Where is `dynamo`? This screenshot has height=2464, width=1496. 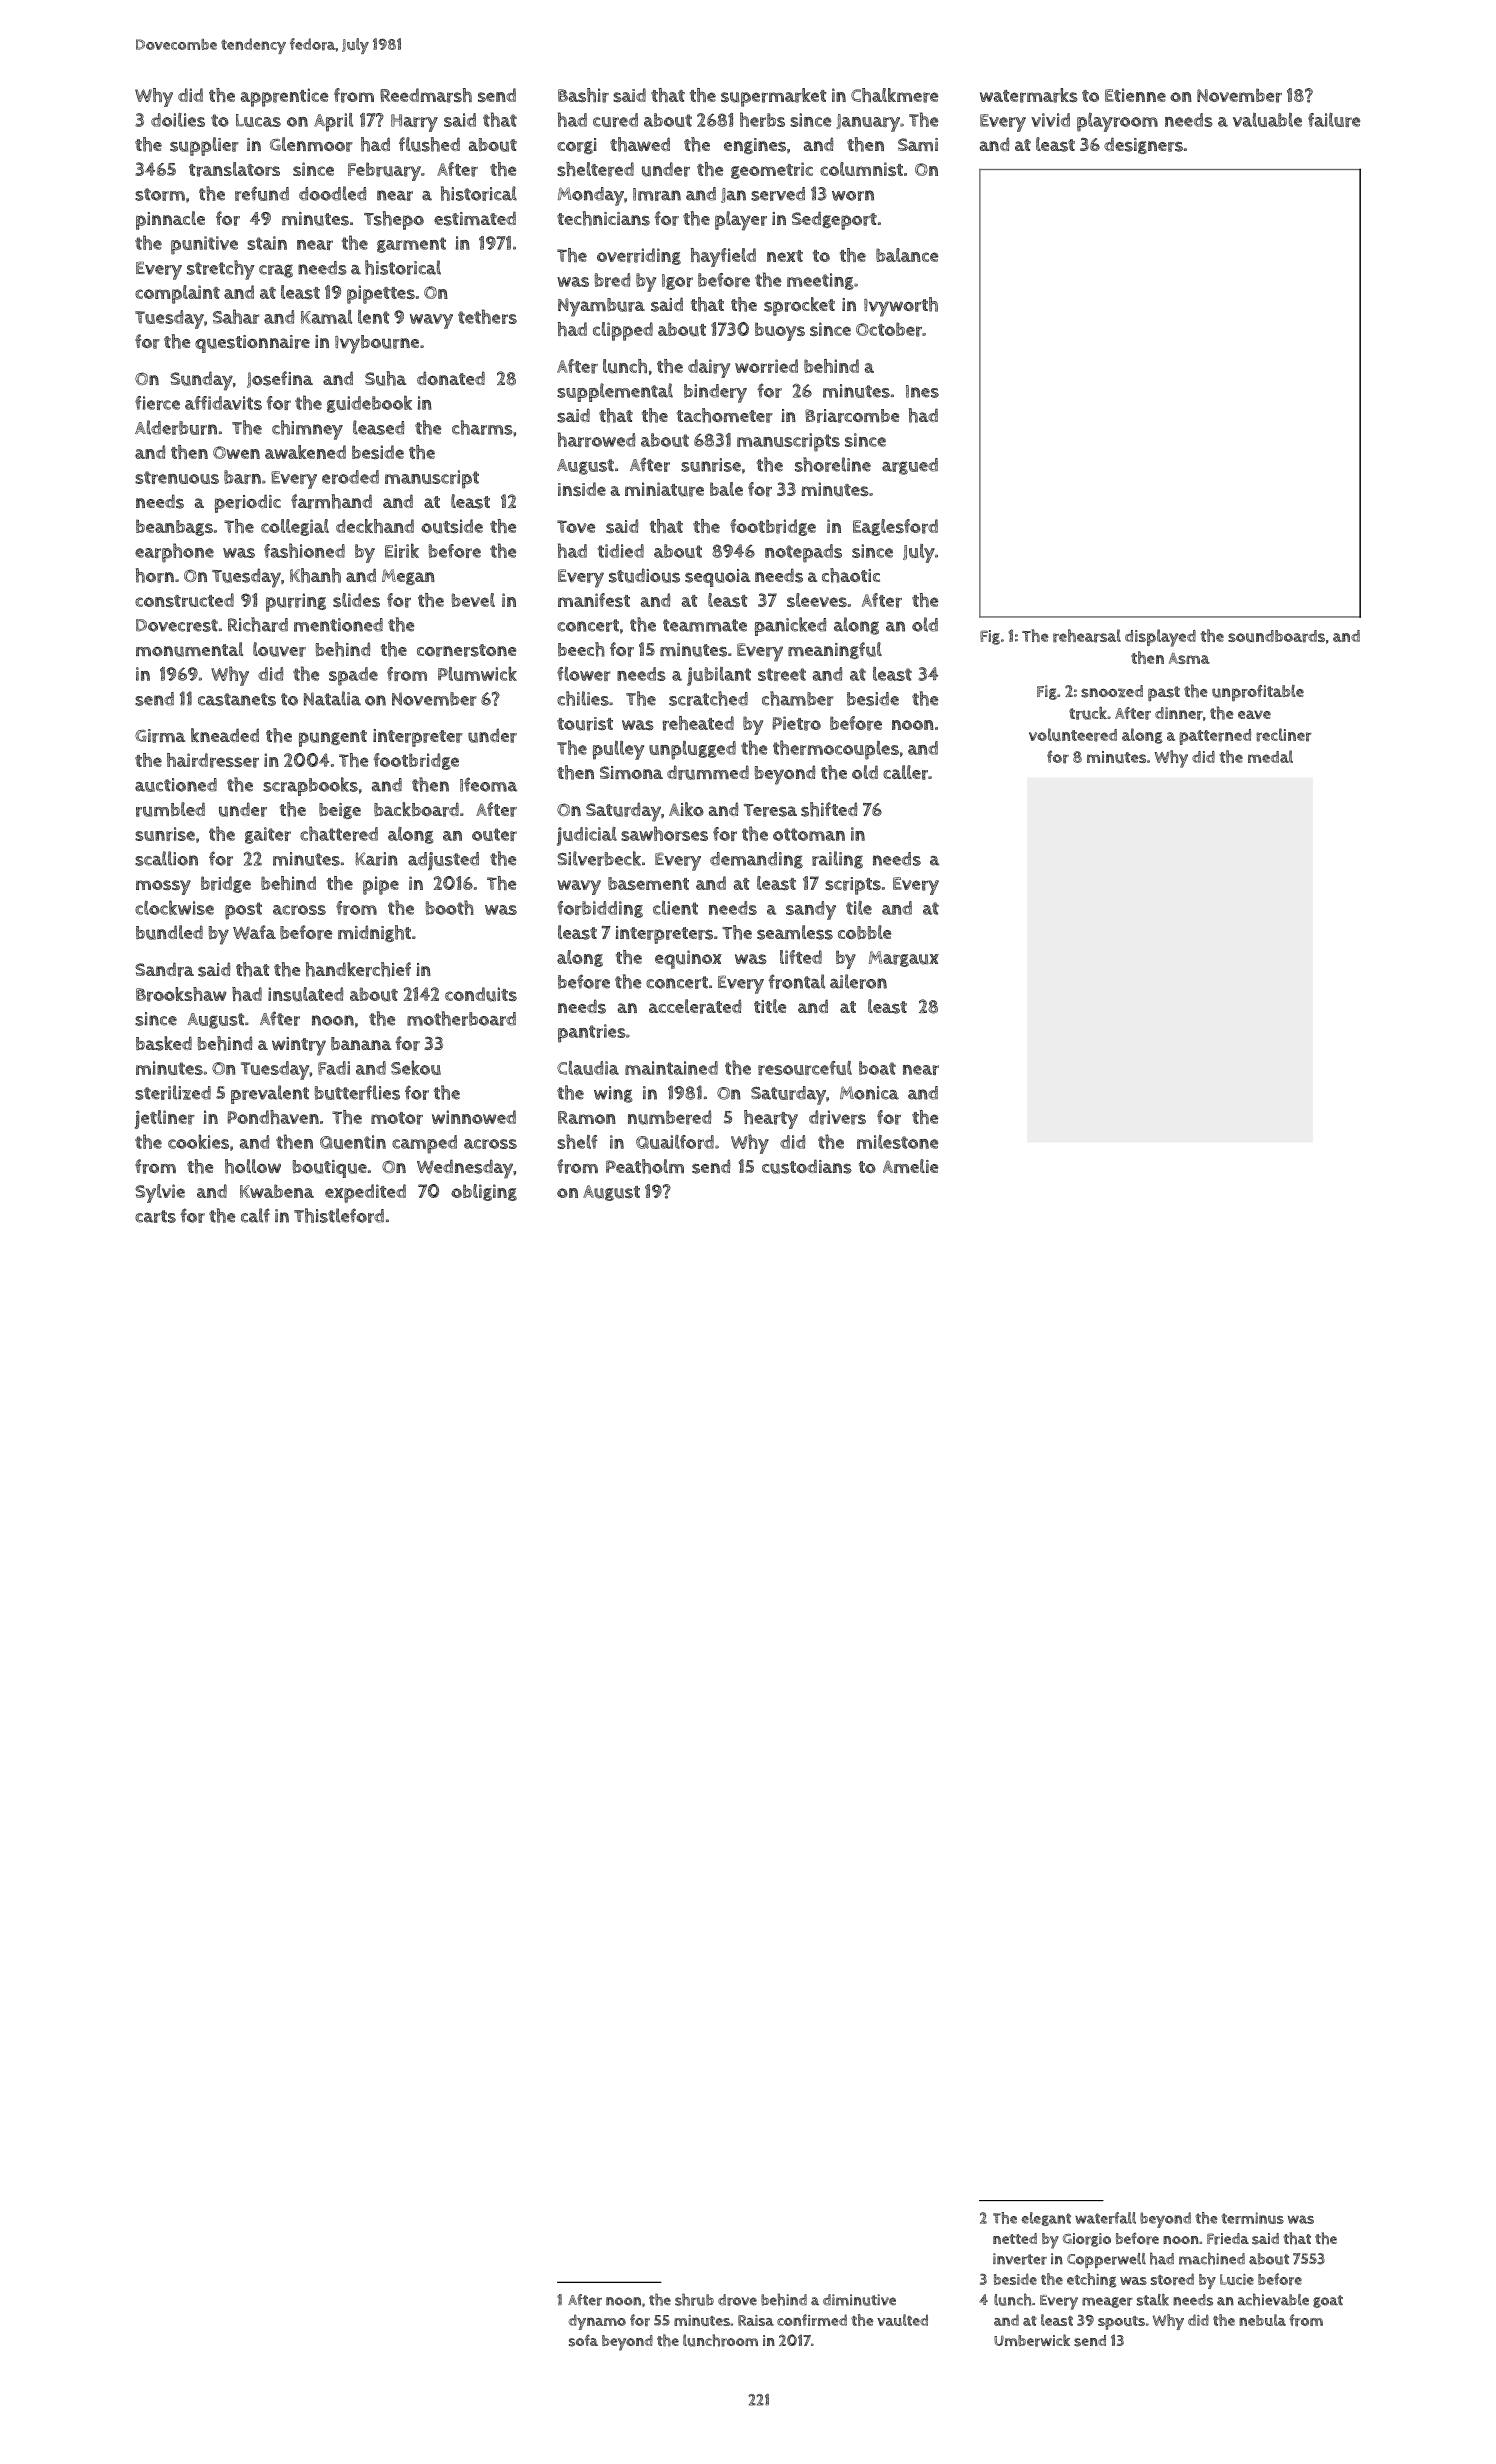 dynamo is located at coordinates (597, 2322).
